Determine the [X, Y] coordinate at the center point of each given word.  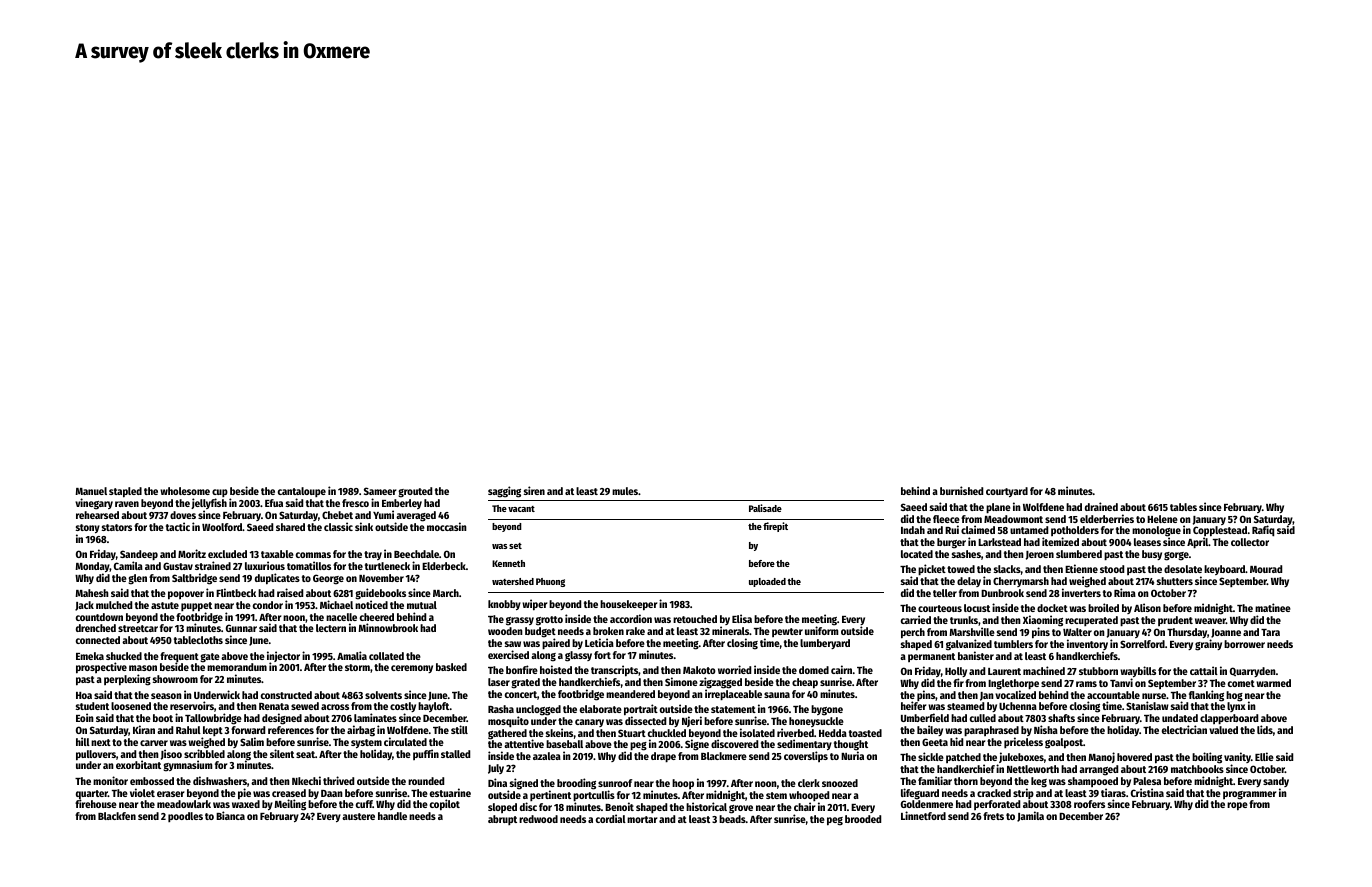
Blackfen [117, 816]
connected [98, 640]
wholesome [185, 491]
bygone [827, 710]
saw [513, 644]
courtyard [1007, 492]
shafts [1061, 718]
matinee [1273, 607]
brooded [863, 819]
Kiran [144, 729]
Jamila [1030, 816]
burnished [961, 490]
